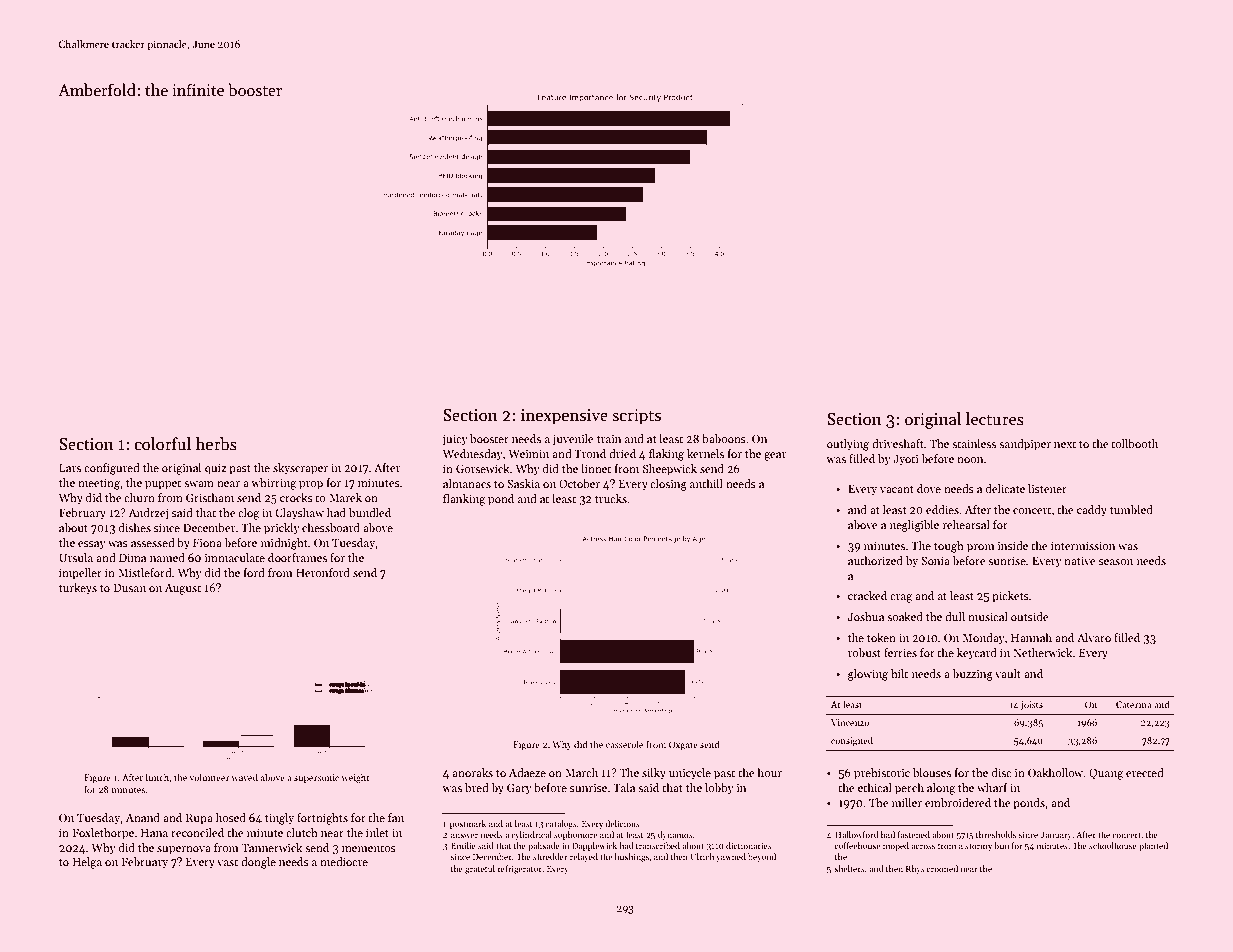 This screenshot has height=952, width=1233. Describe the element at coordinates (92, 545) in the screenshot. I see `essay` at that location.
